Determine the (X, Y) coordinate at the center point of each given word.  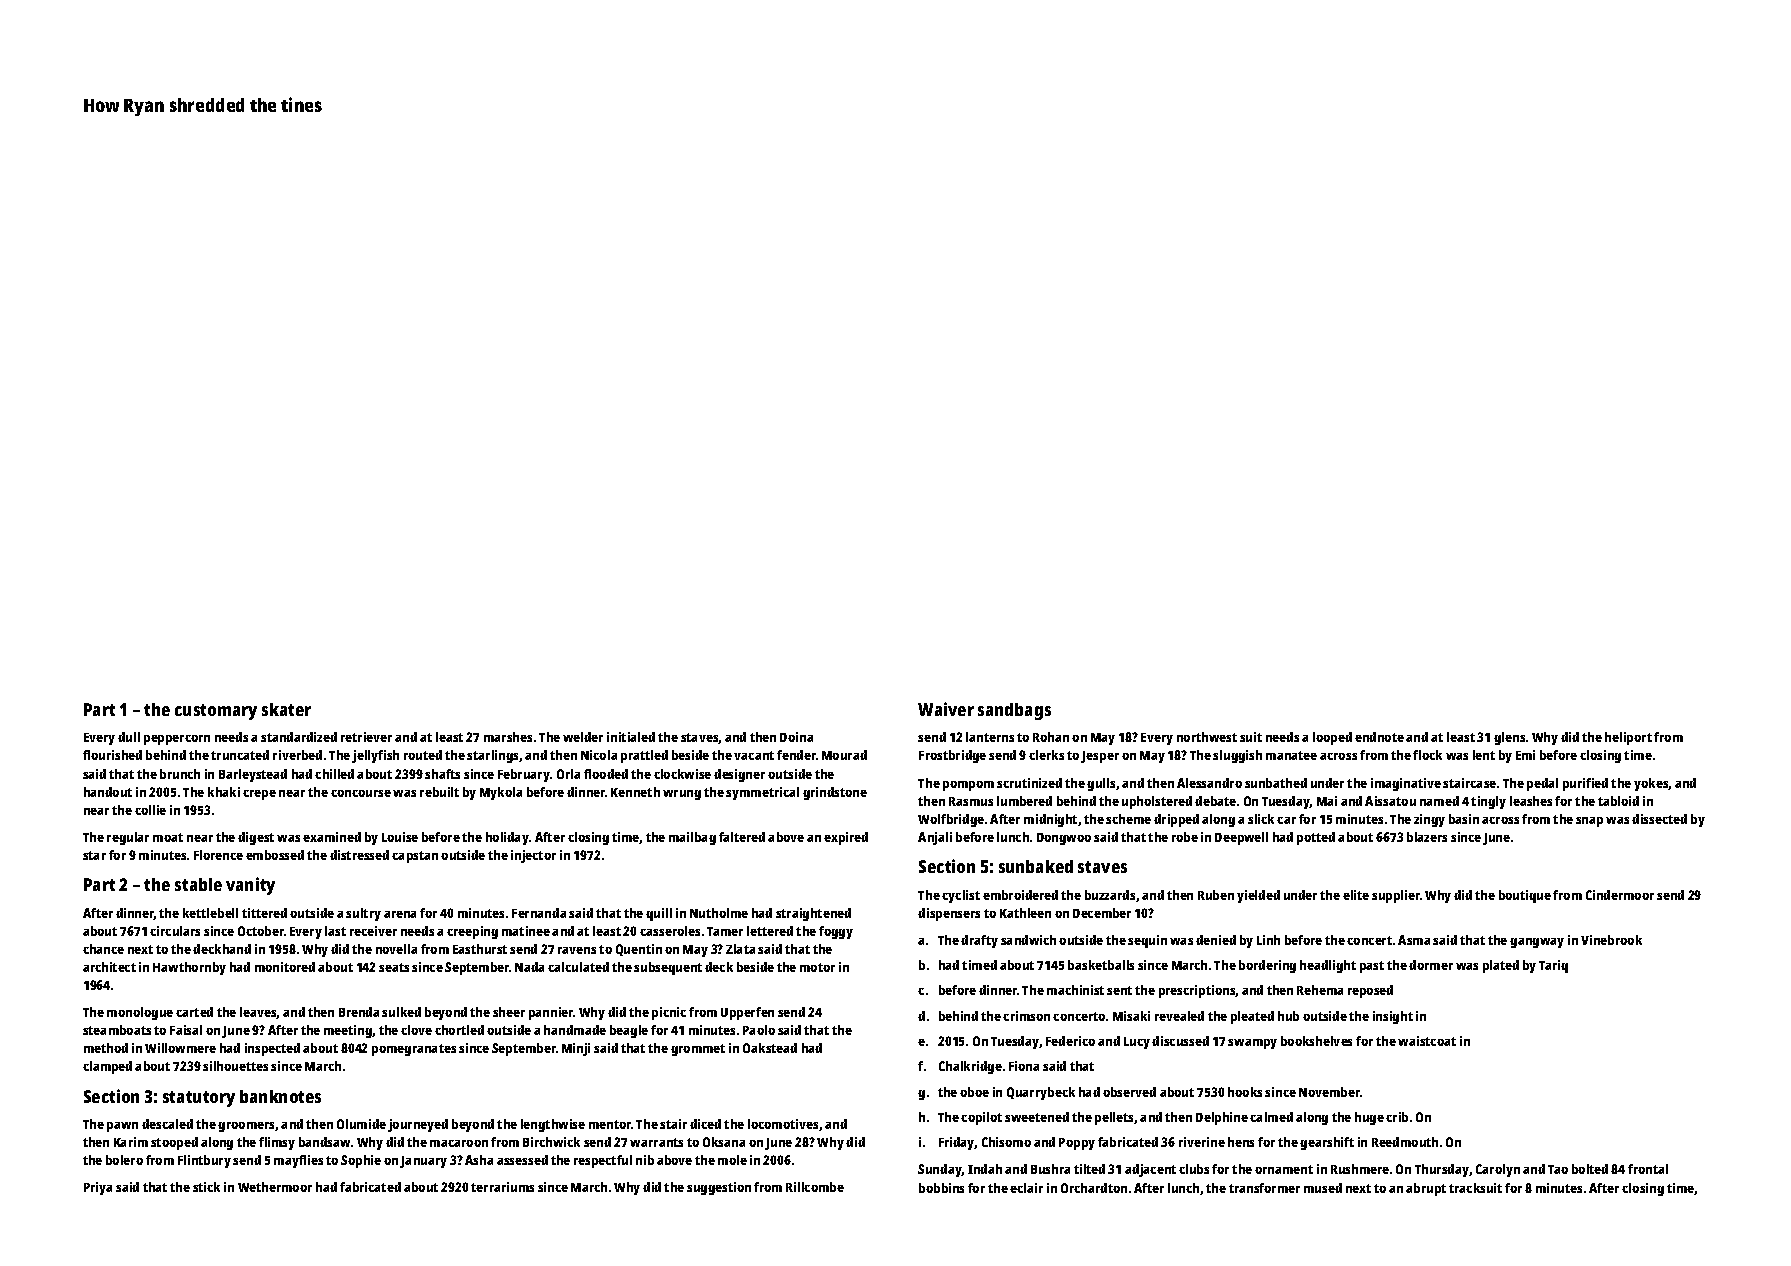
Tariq (1553, 966)
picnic (669, 1013)
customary (216, 712)
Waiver (946, 709)
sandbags (1014, 711)
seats (394, 967)
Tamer (725, 931)
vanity (250, 886)
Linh (1268, 940)
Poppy (1077, 1144)
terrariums (502, 1187)
